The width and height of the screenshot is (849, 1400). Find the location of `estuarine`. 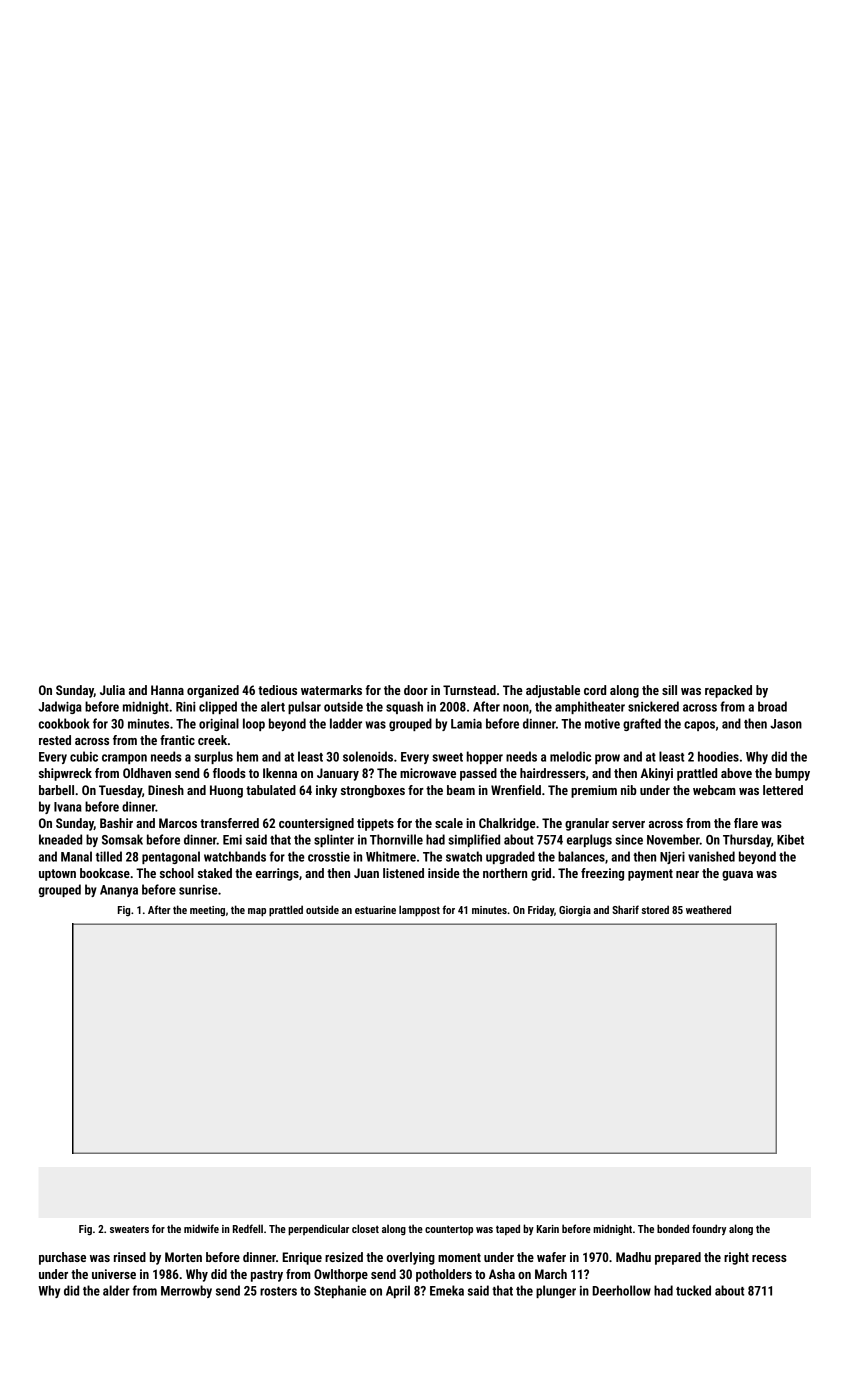

estuarine is located at coordinates (375, 910).
